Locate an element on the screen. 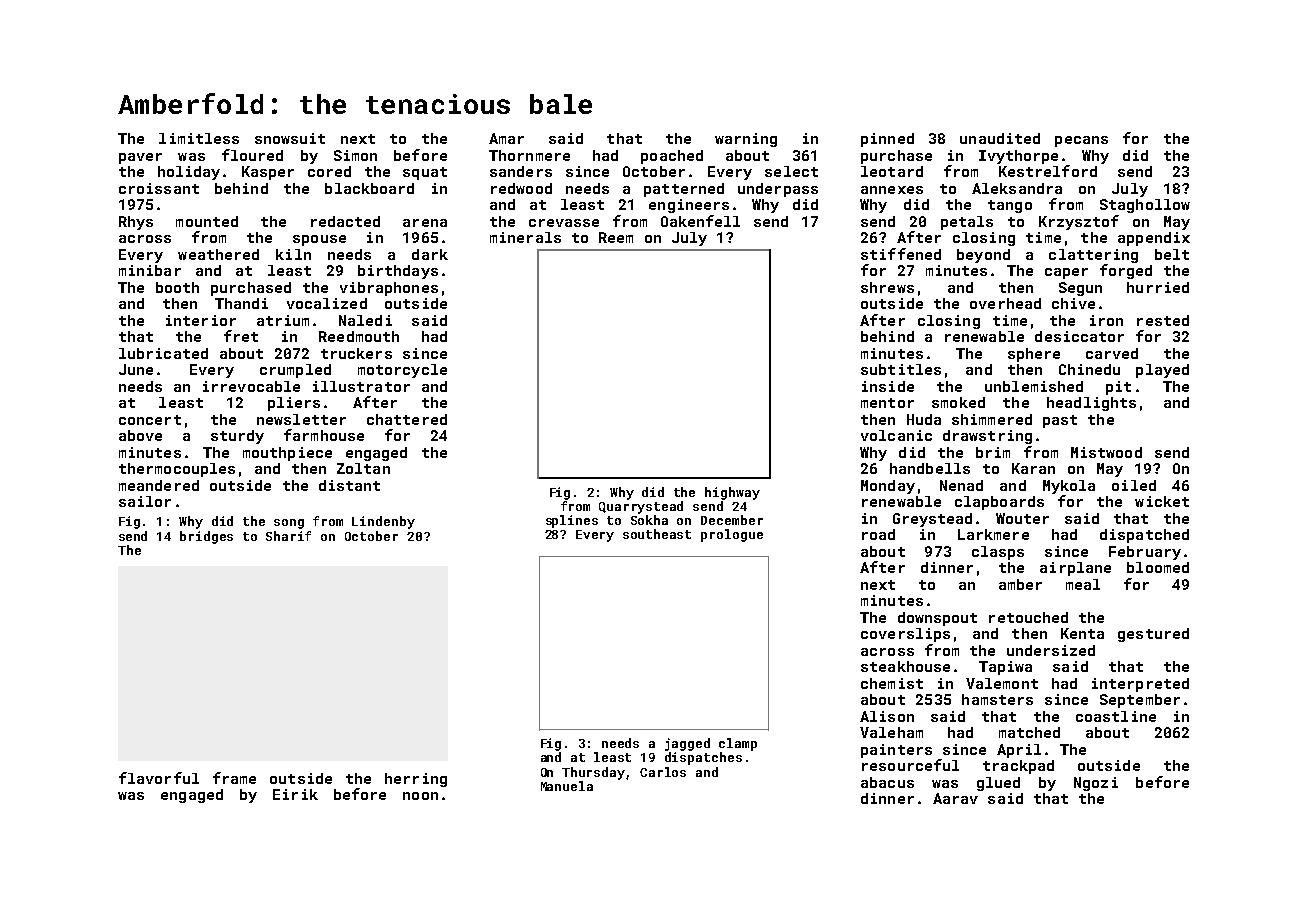  bridges is located at coordinates (206, 537).
